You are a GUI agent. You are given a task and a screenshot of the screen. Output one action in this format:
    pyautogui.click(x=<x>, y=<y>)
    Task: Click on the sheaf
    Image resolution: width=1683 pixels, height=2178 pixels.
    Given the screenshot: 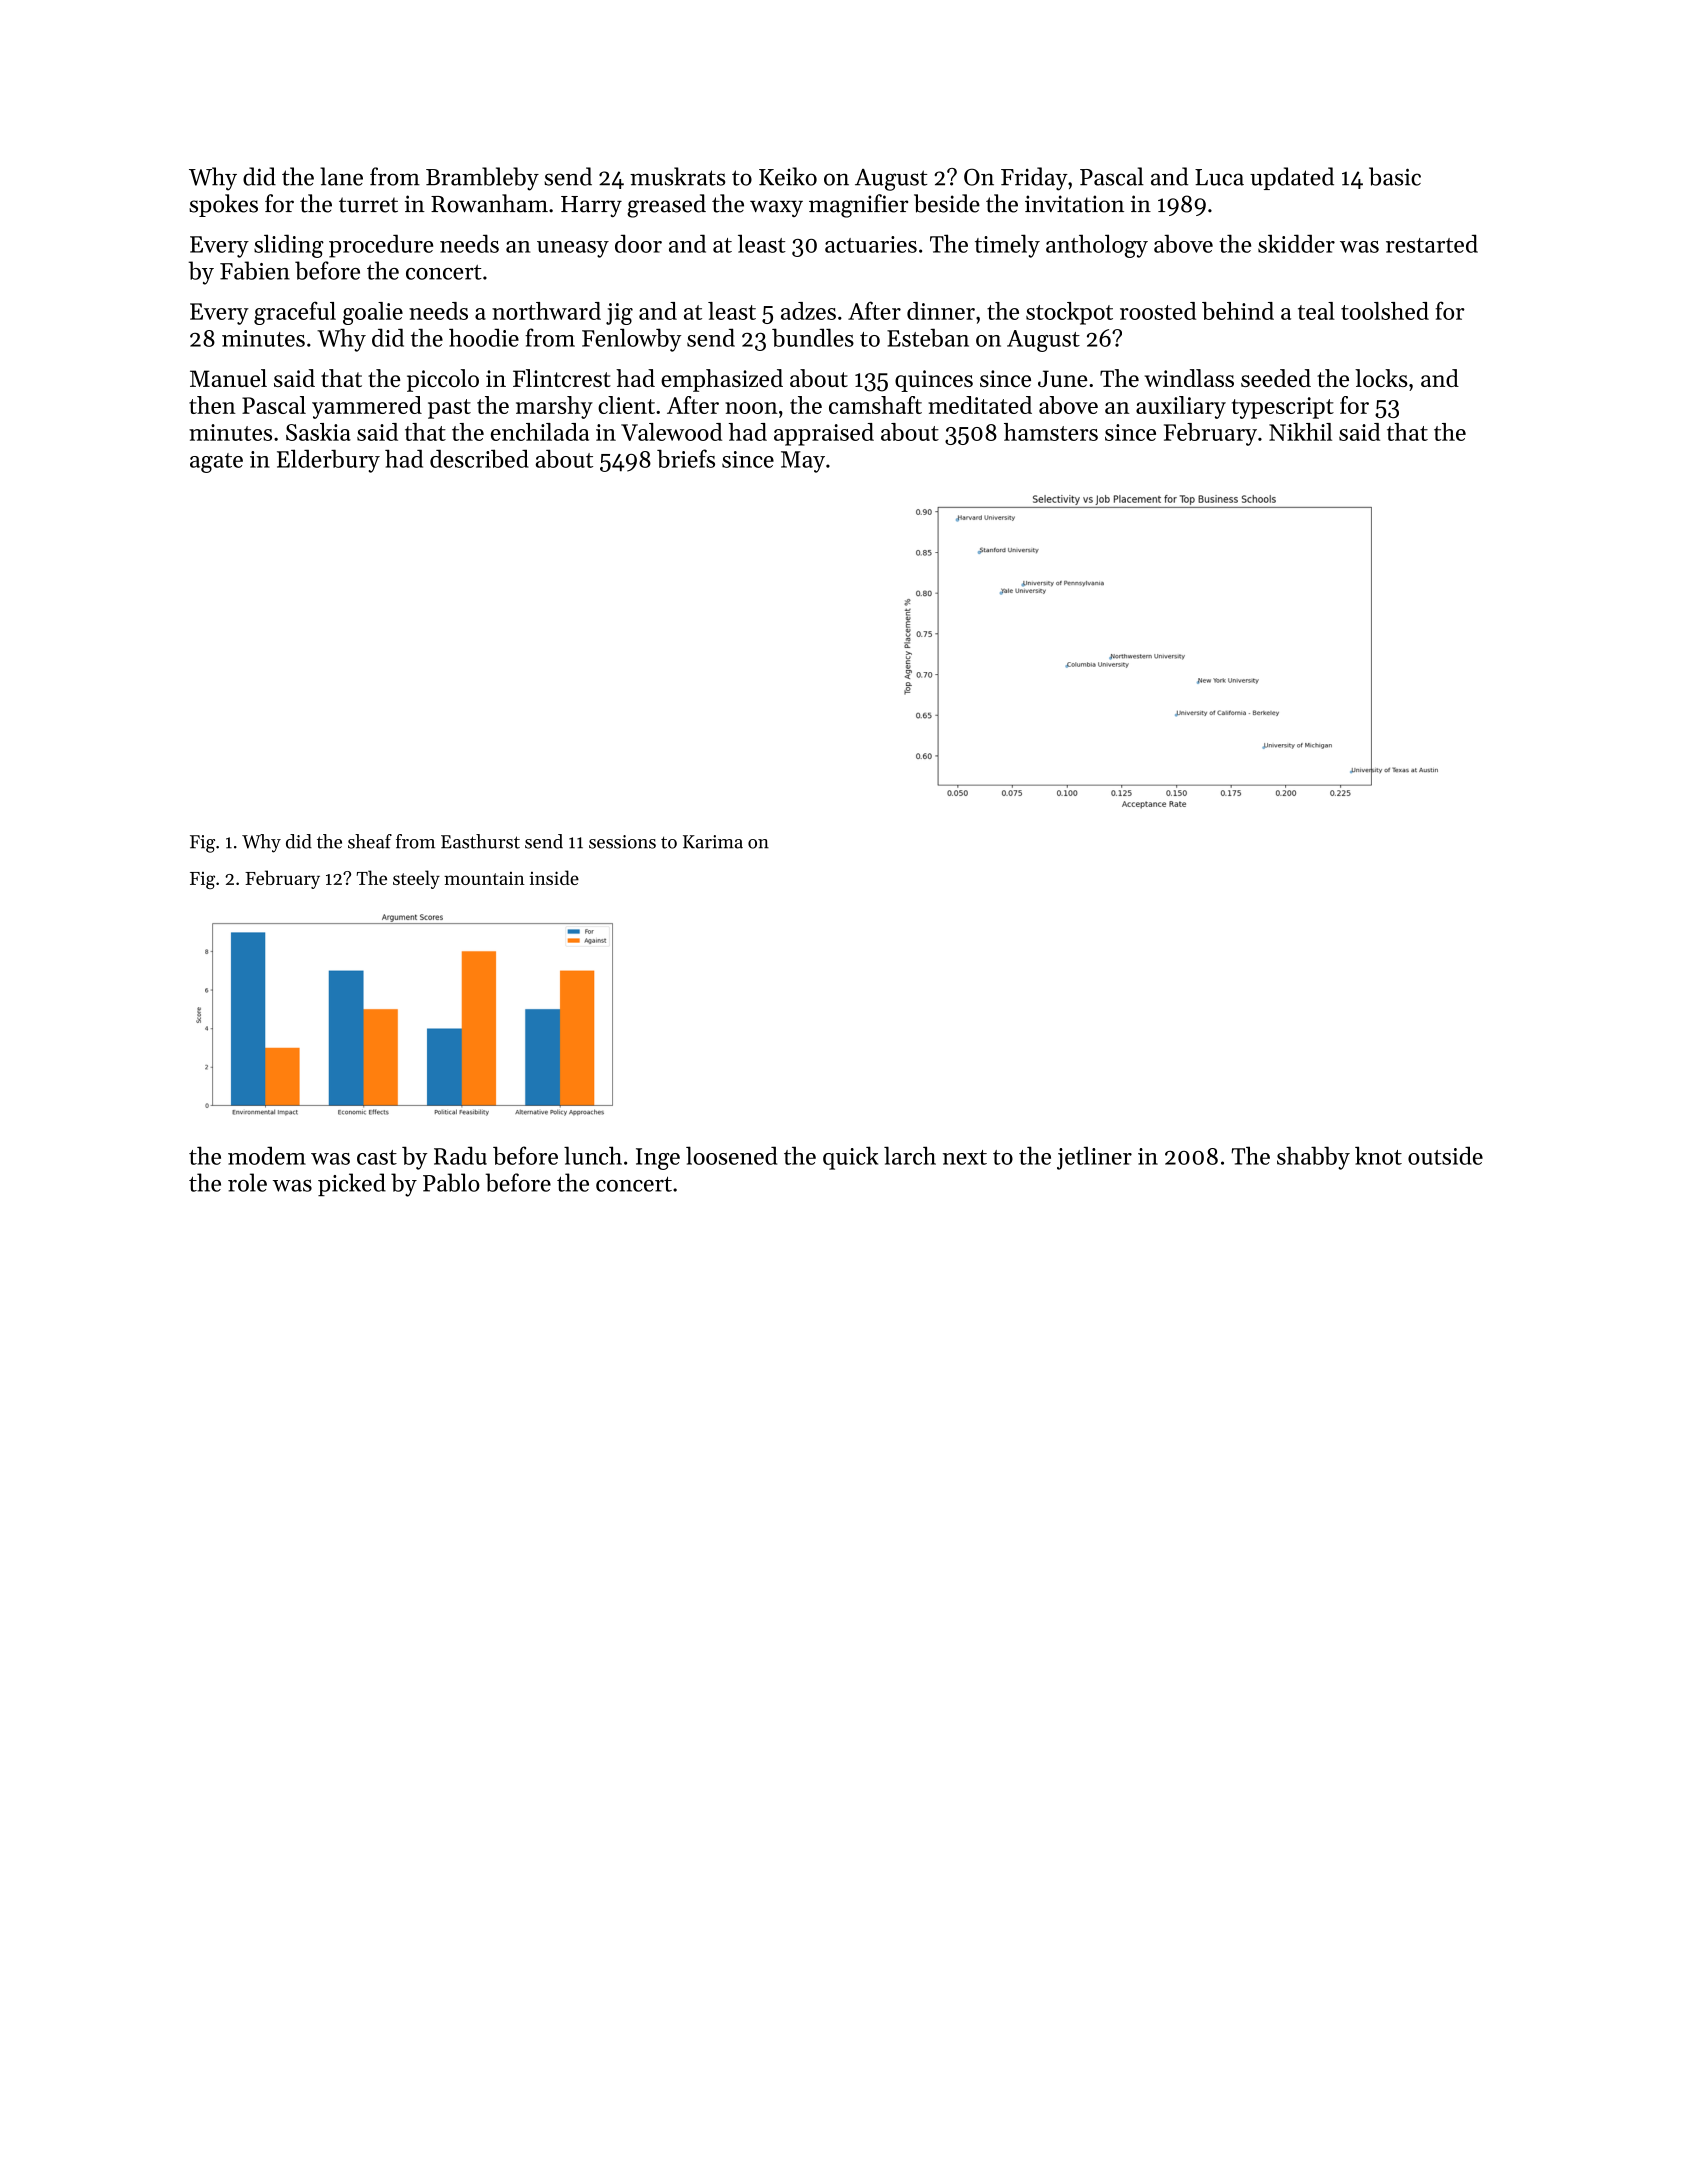 What is the action you would take?
    pyautogui.click(x=370, y=841)
